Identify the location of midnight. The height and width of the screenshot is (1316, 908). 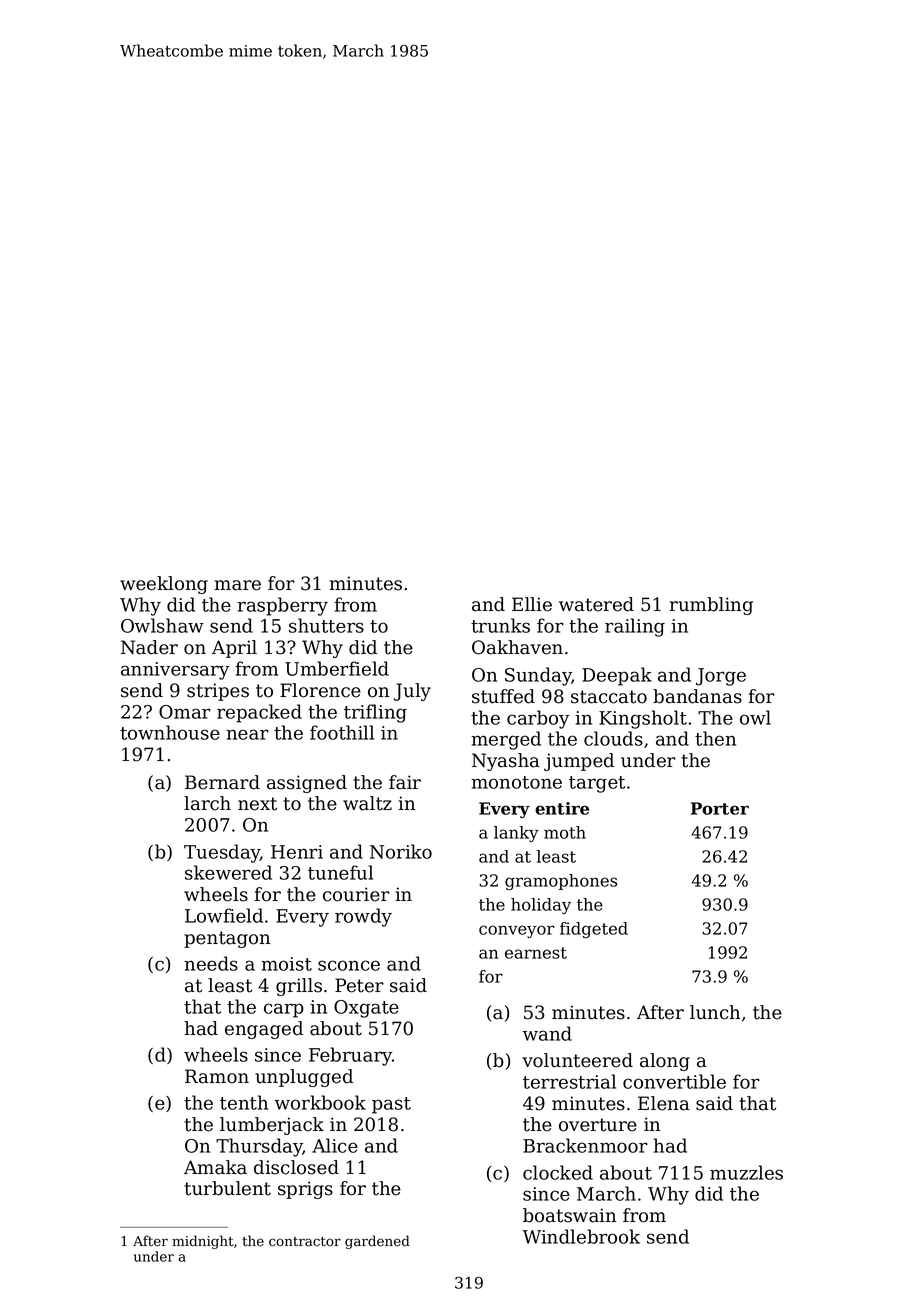
(203, 1242).
